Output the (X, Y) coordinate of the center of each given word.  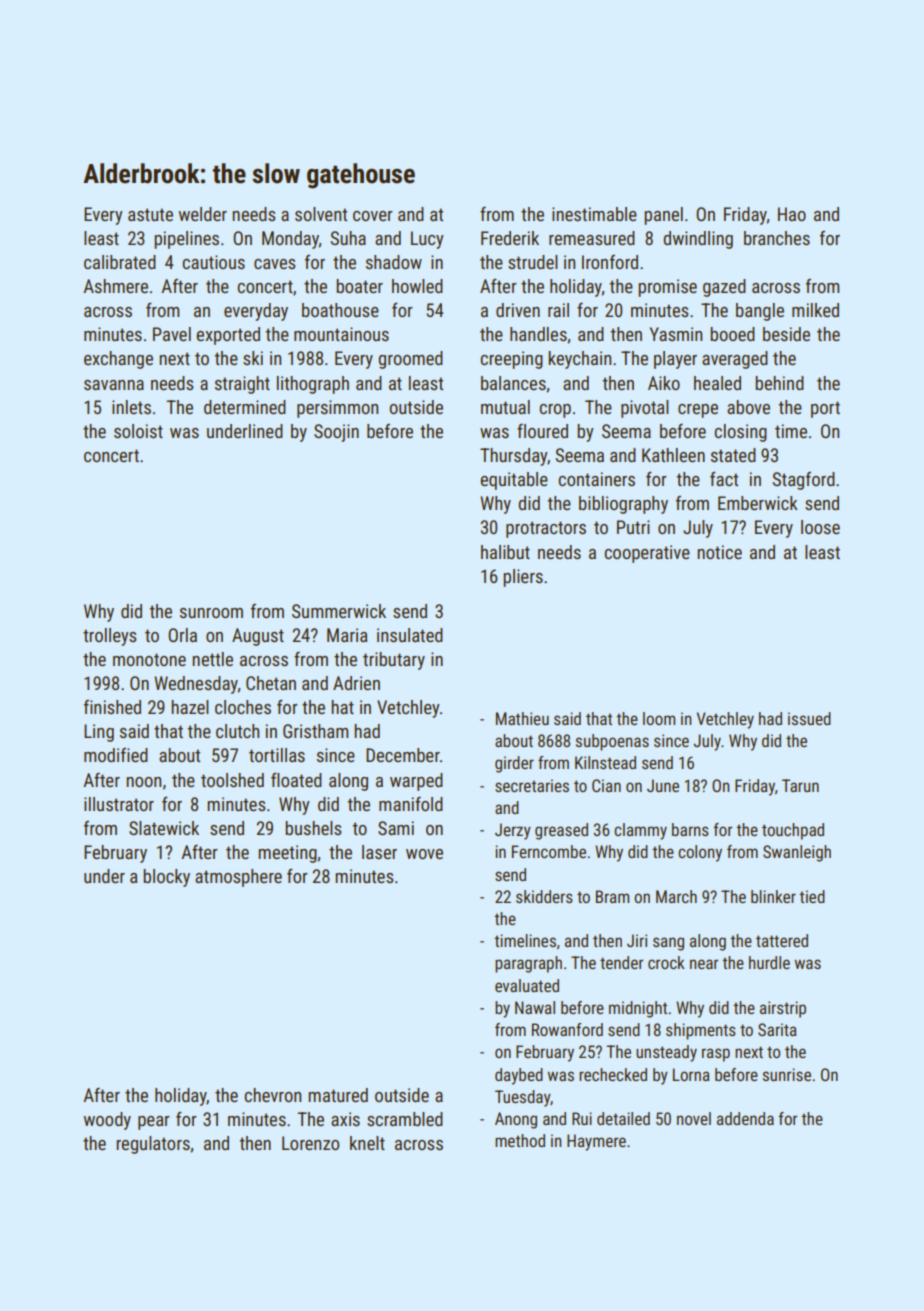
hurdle (769, 962)
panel (663, 216)
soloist (138, 431)
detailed (623, 1118)
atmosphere (238, 878)
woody (107, 1121)
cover (373, 216)
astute (150, 214)
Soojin (336, 433)
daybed (519, 1076)
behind (779, 383)
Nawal (535, 1007)
